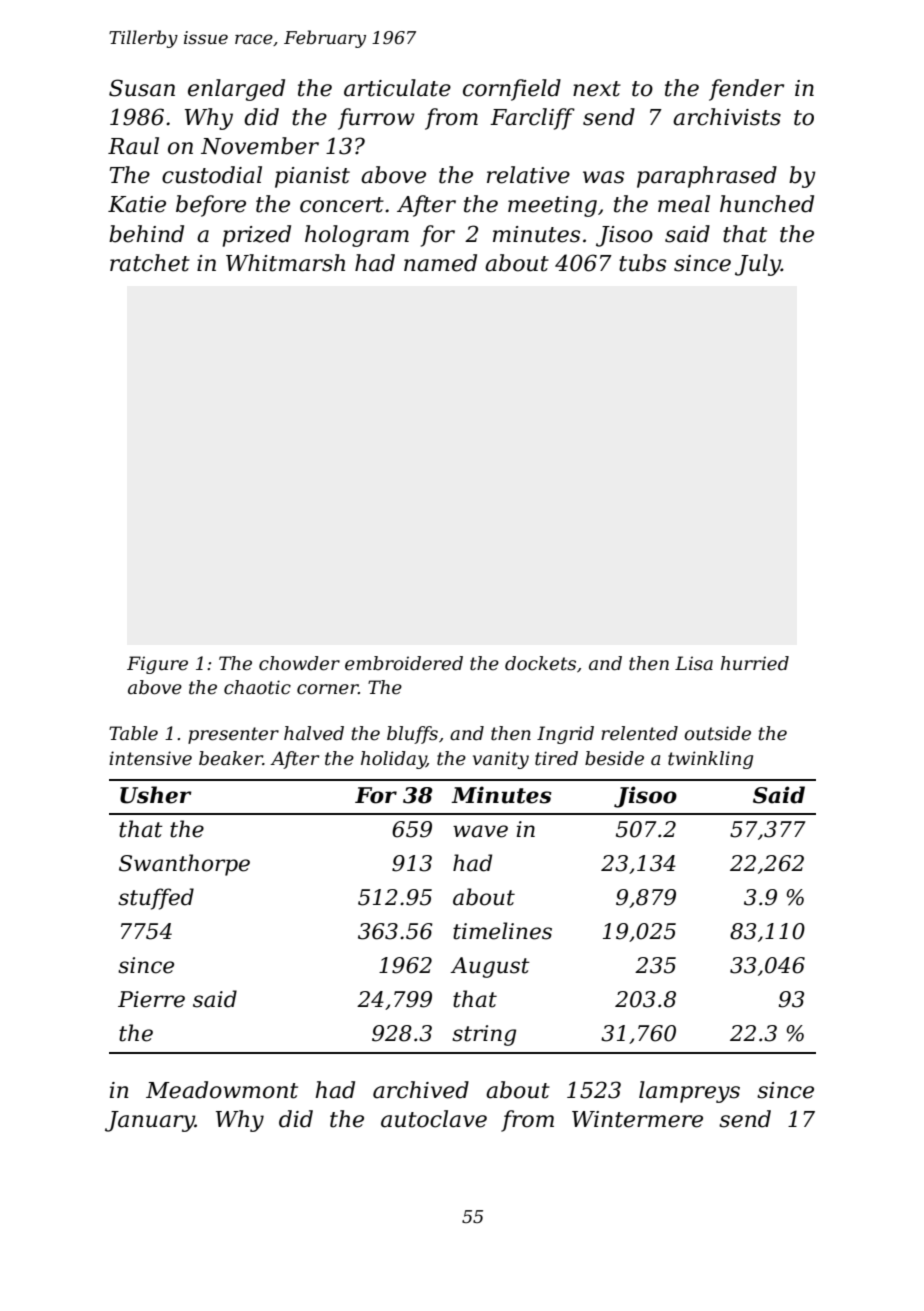 This page has height=1311, width=924. Describe the element at coordinates (150, 1121) in the page. I see `January` at that location.
